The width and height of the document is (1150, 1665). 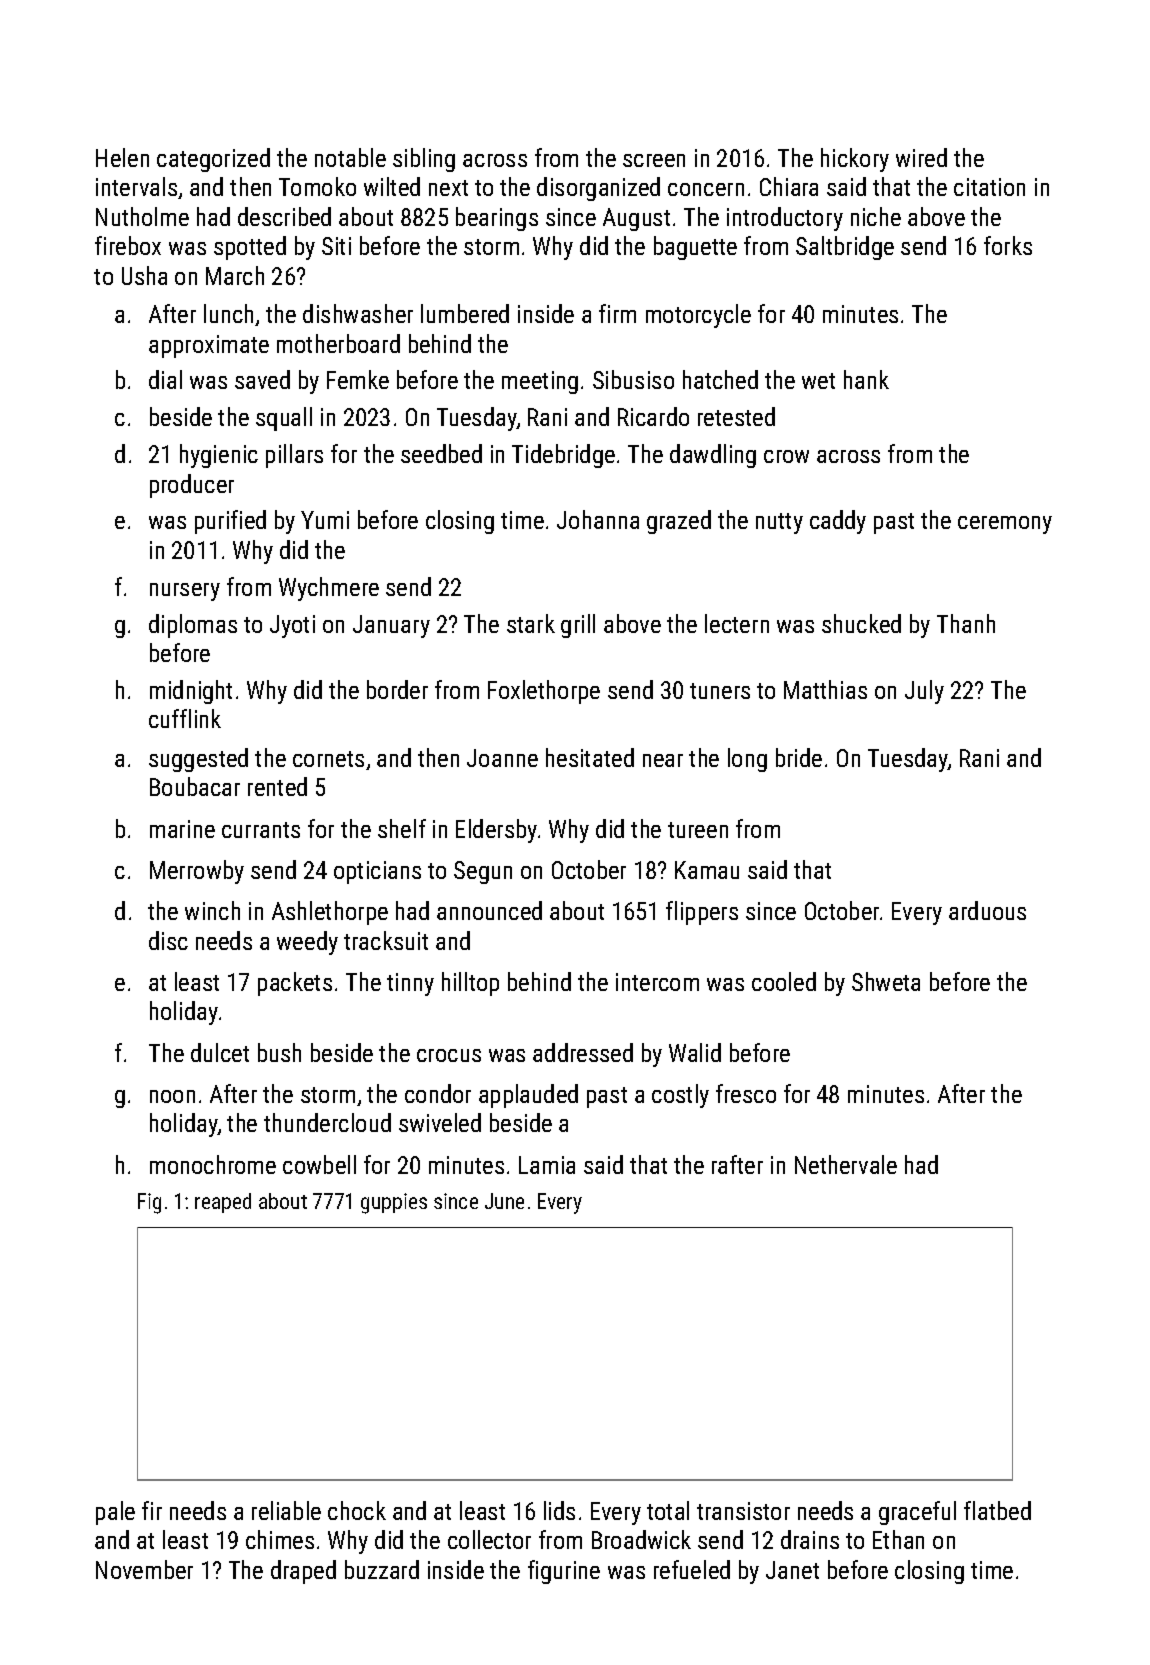 What do you see at coordinates (327, 1122) in the document?
I see `thundercloud` at bounding box center [327, 1122].
